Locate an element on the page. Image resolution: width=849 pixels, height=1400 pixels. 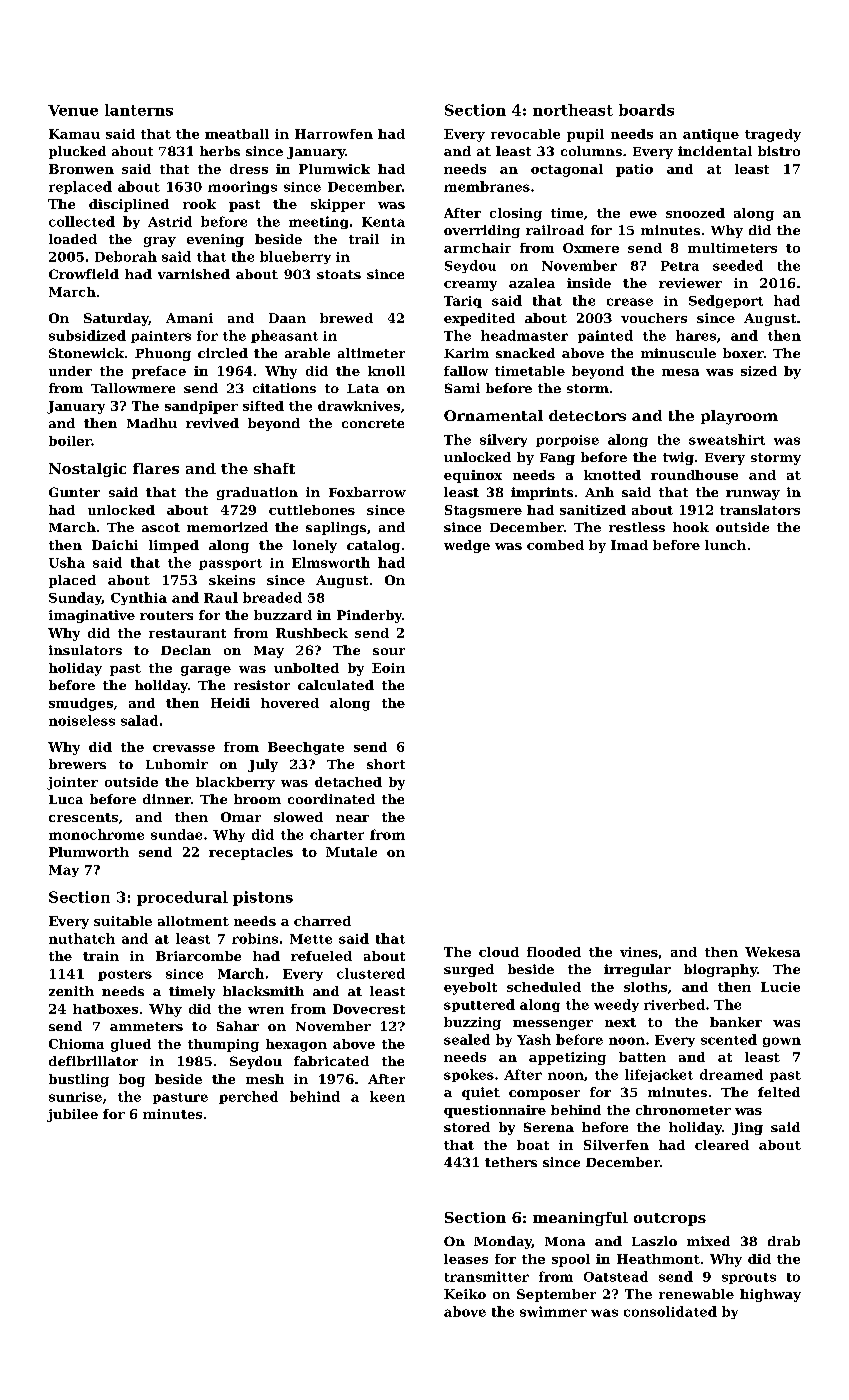
lunch is located at coordinates (725, 545).
